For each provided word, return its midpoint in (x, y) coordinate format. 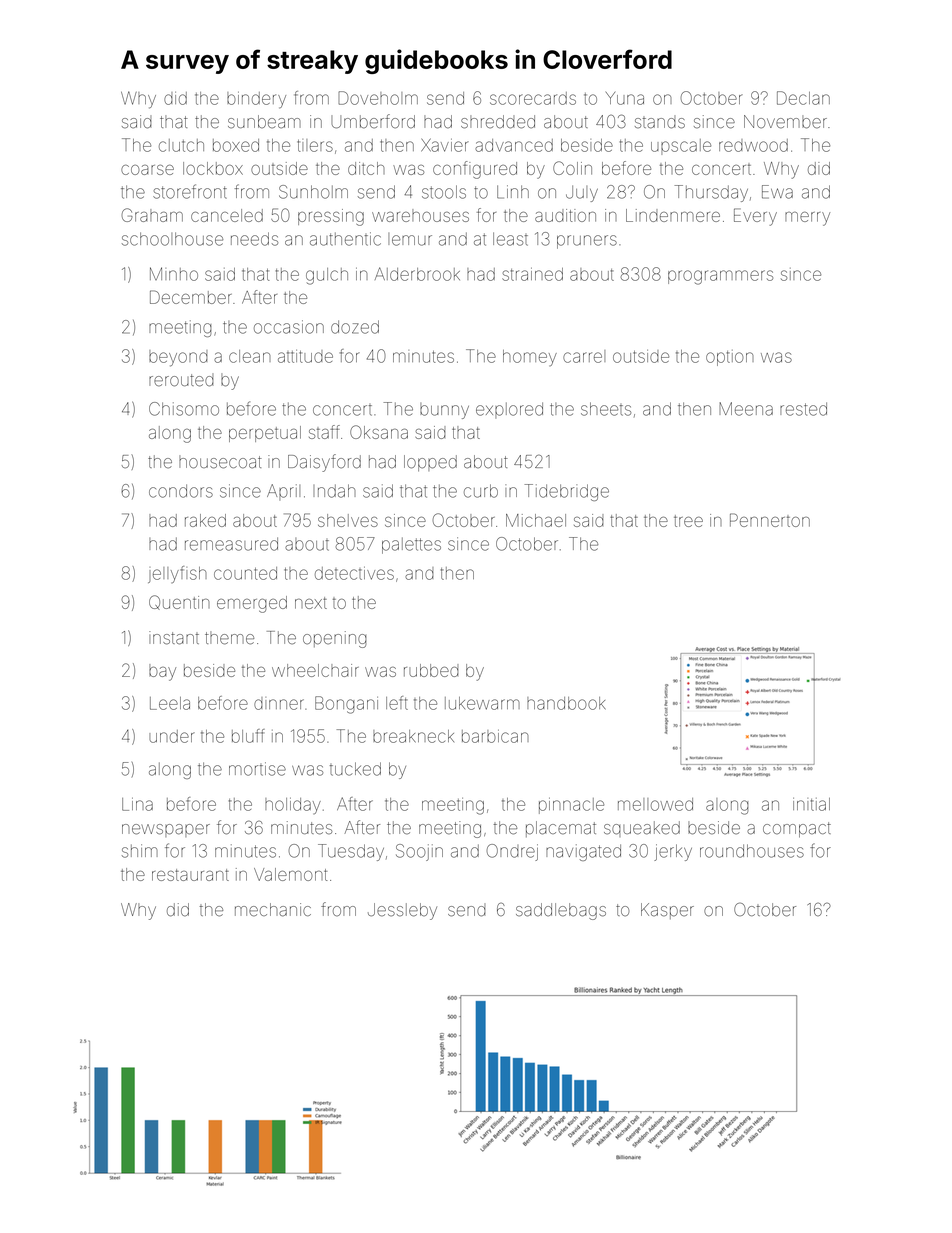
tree (688, 521)
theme (229, 638)
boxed (236, 145)
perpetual (265, 434)
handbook (566, 703)
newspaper (166, 830)
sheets (606, 409)
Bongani (346, 705)
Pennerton (770, 520)
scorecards (533, 98)
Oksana (379, 432)
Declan (803, 98)
